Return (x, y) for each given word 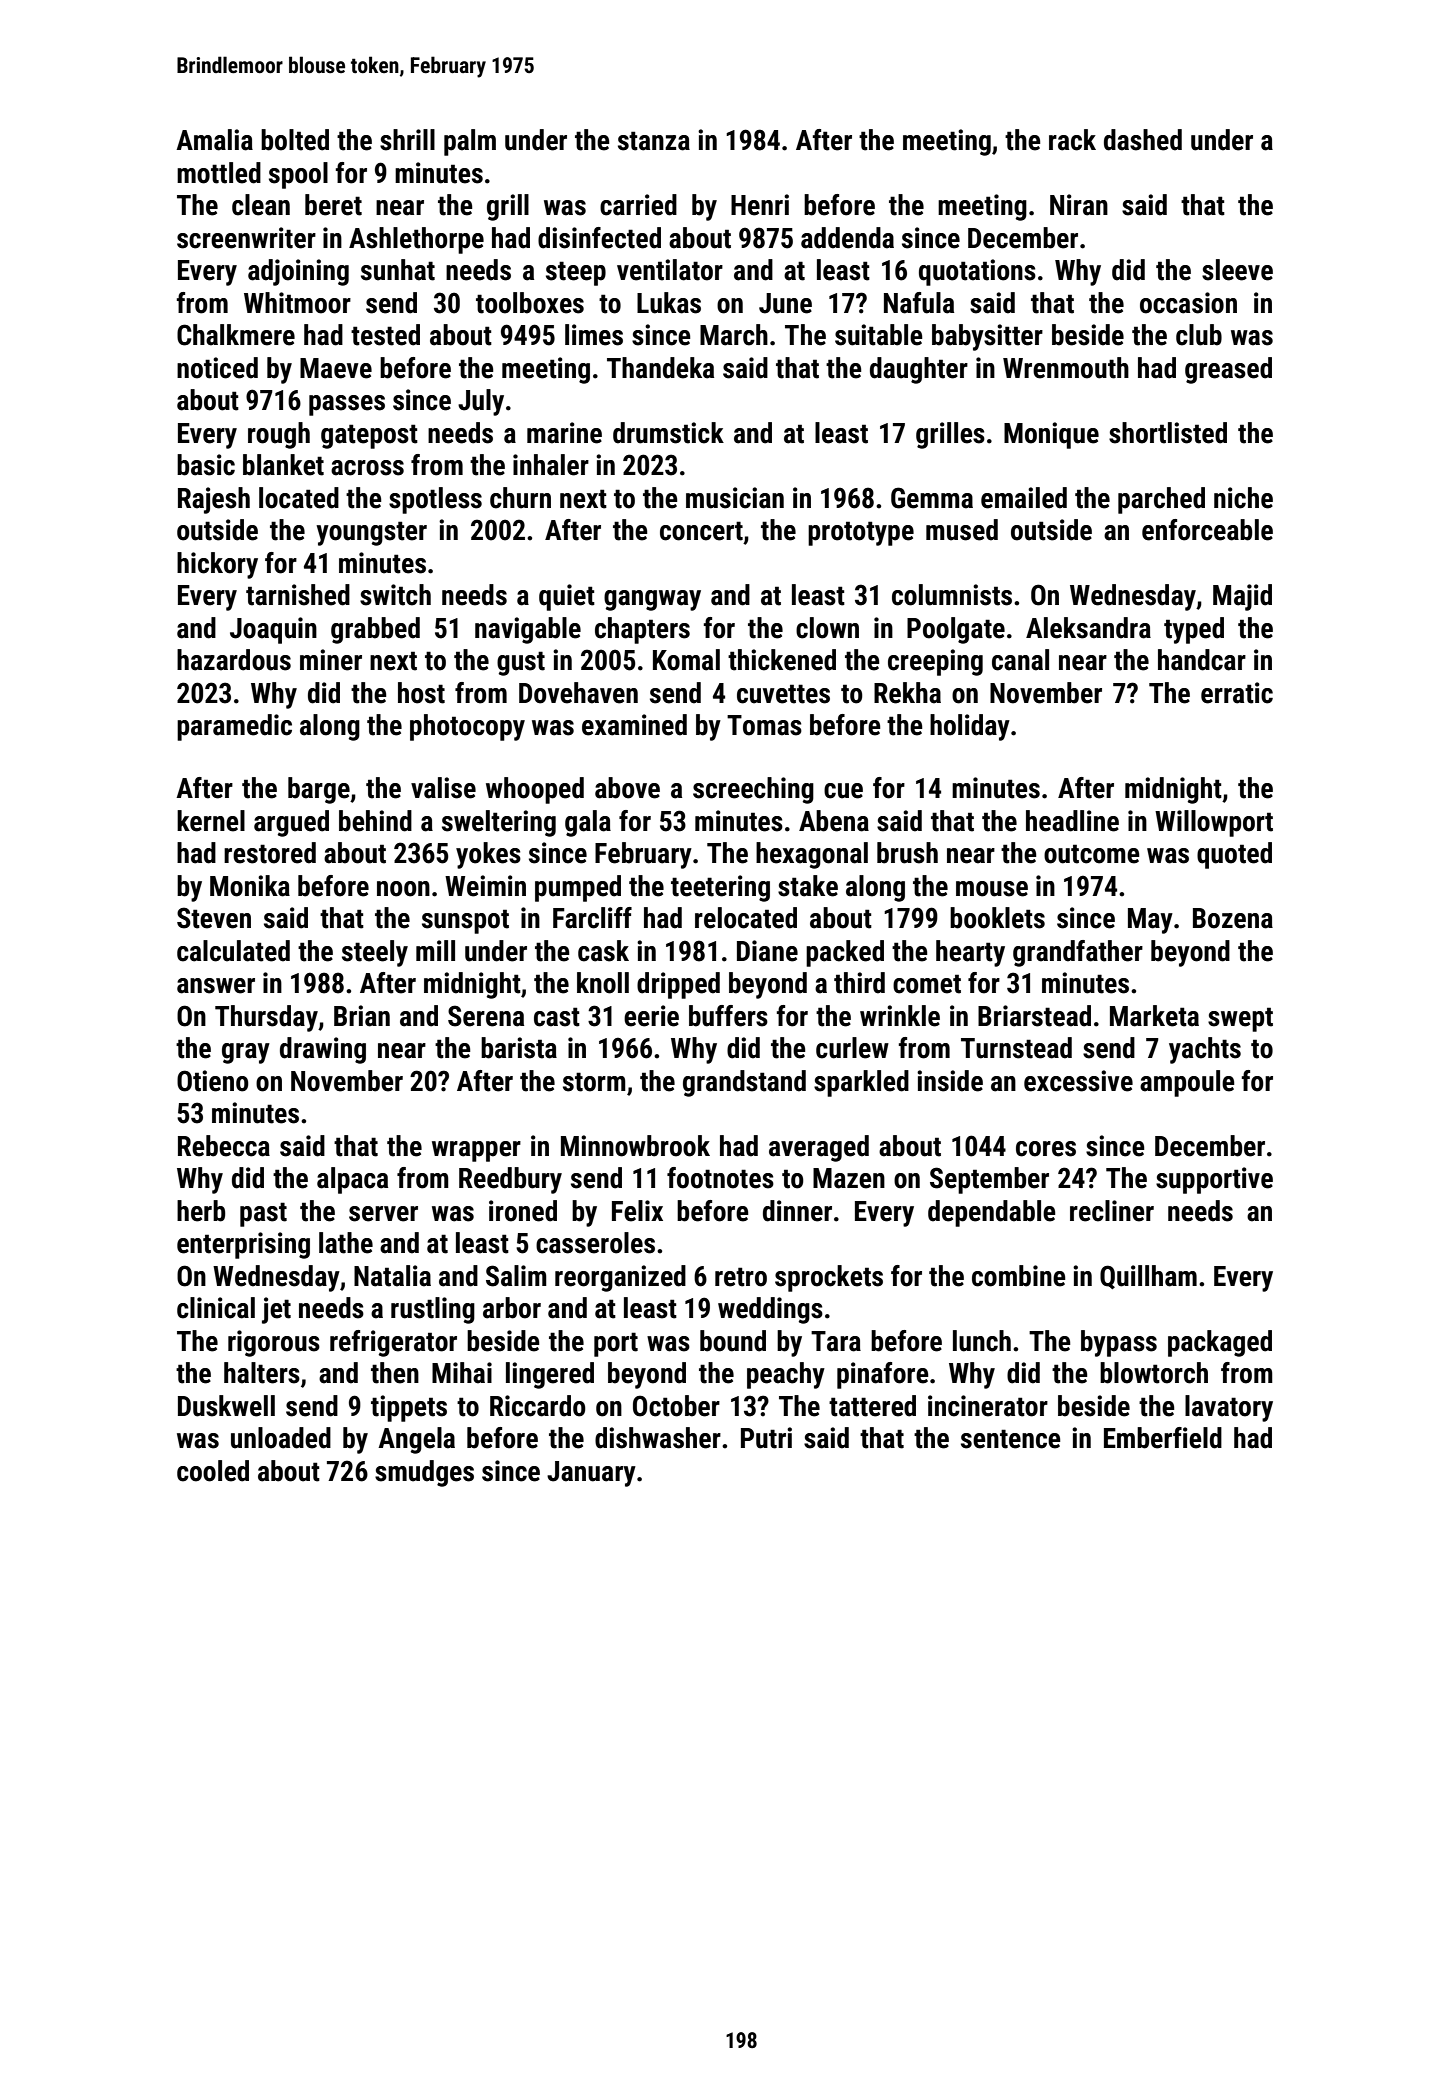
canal (1020, 660)
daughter (919, 370)
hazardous (234, 660)
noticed (217, 368)
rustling (433, 1310)
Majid (1242, 597)
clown (827, 628)
